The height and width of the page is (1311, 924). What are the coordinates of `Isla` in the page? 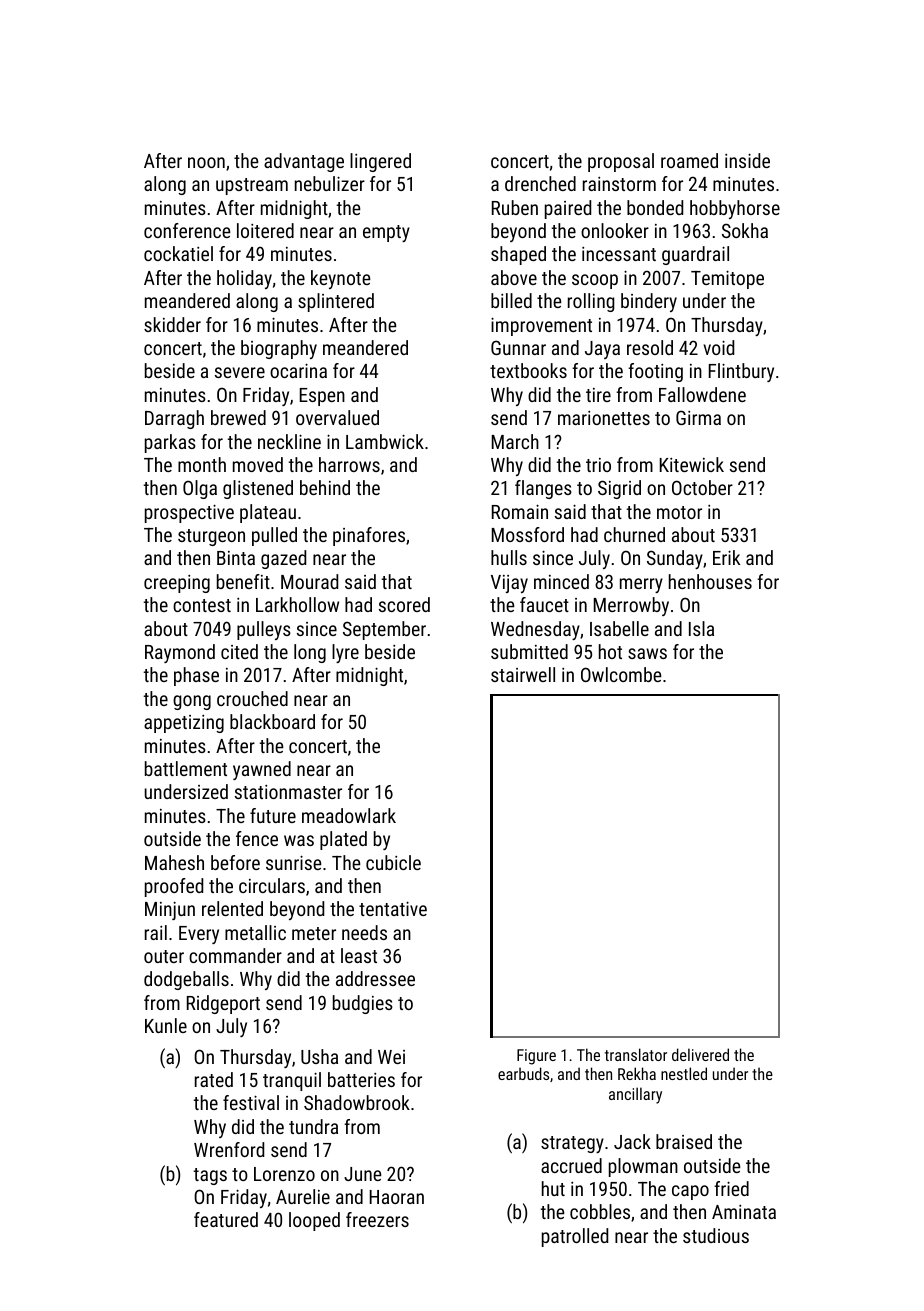 It's located at (701, 628).
